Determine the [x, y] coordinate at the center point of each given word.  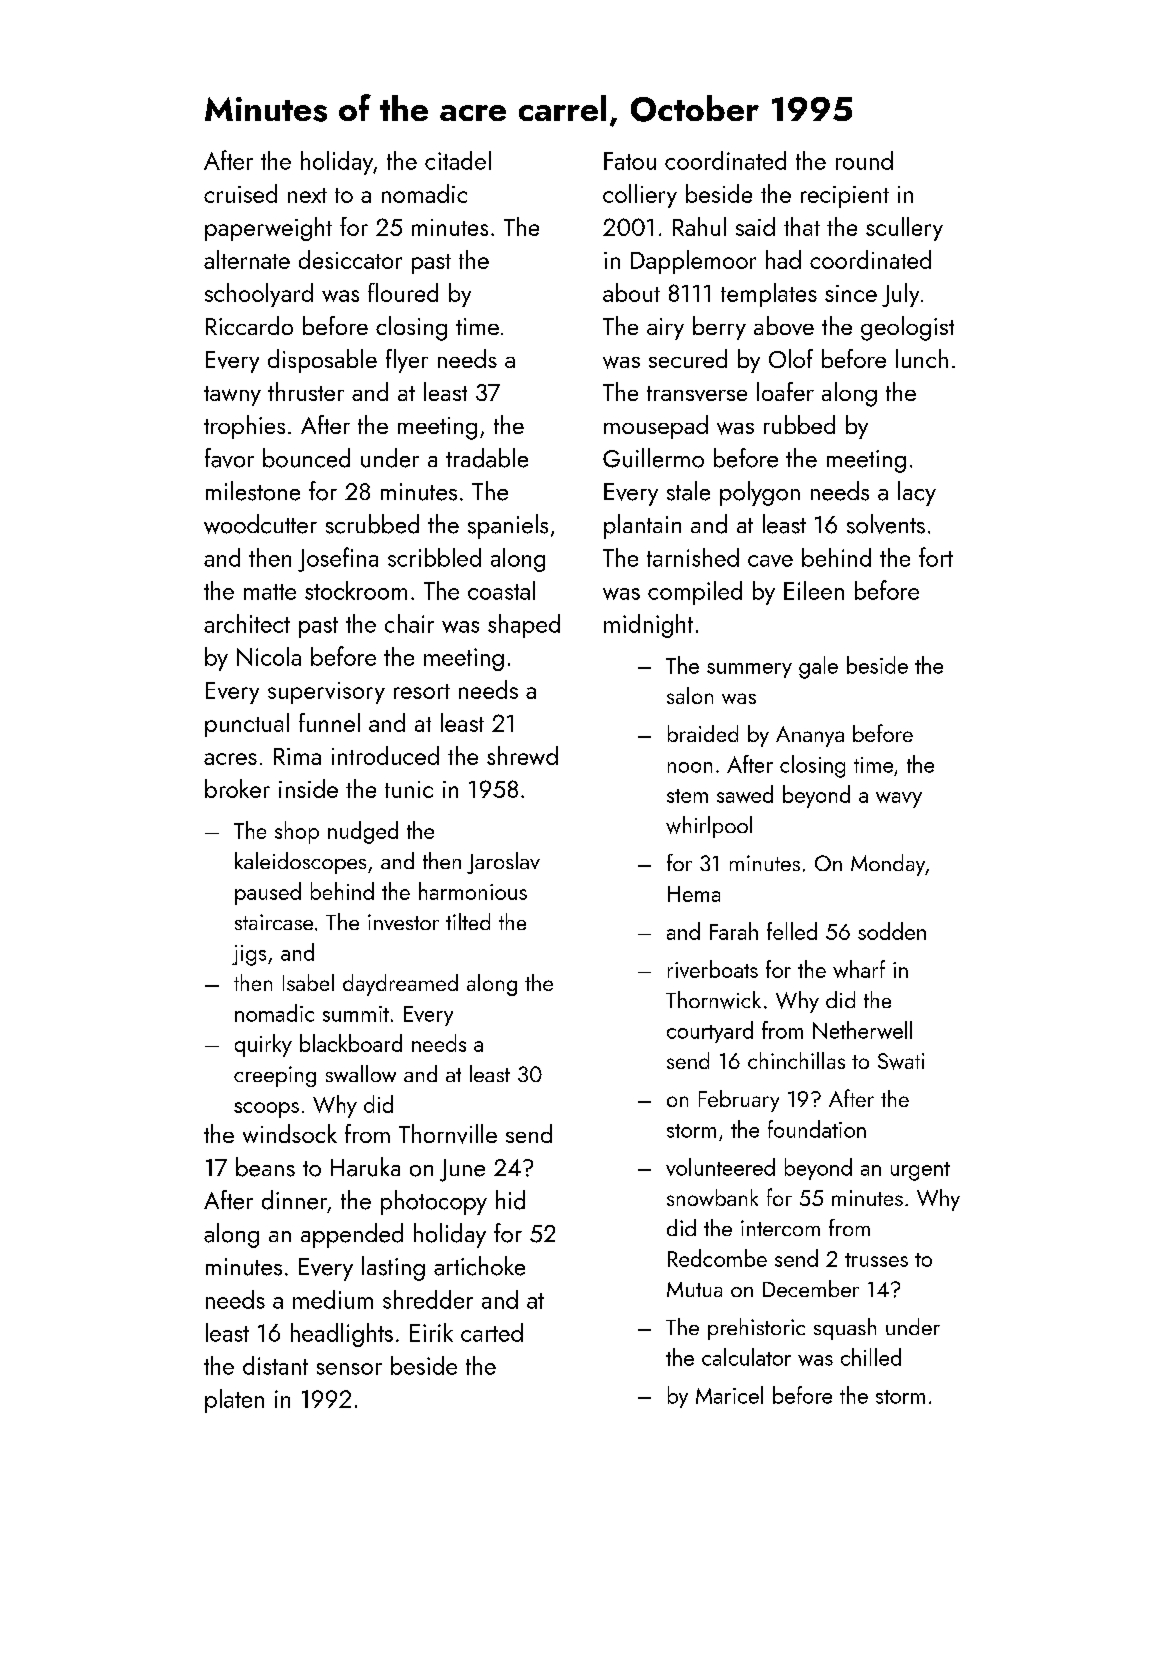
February [739, 1101]
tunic [409, 789]
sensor [349, 1369]
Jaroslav [503, 863]
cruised [240, 193]
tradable [487, 458]
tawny [232, 396]
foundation [817, 1129]
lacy [917, 493]
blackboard [351, 1043]
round [864, 160]
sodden [892, 931]
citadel [458, 160]
